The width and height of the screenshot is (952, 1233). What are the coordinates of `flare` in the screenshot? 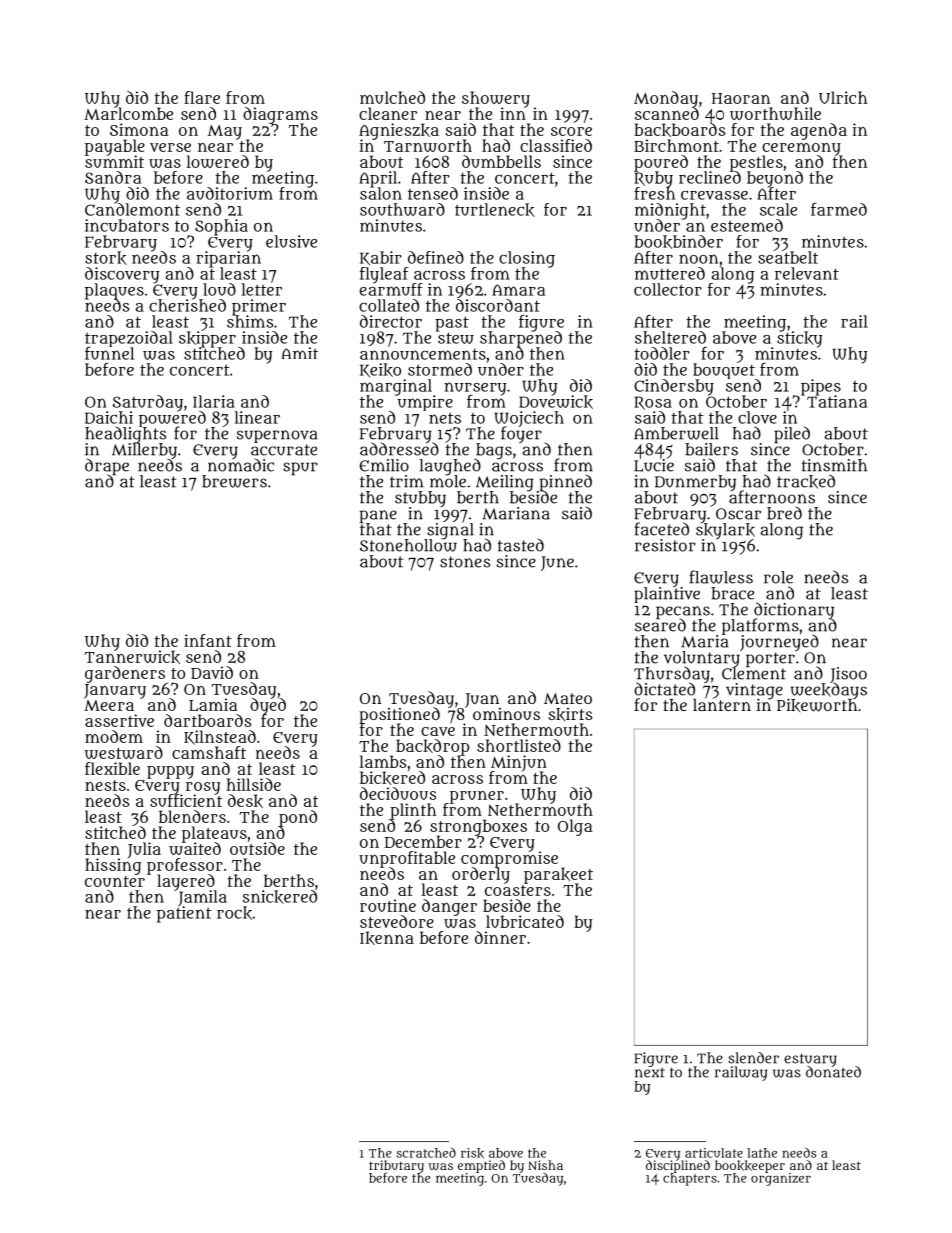 It's located at (202, 97).
